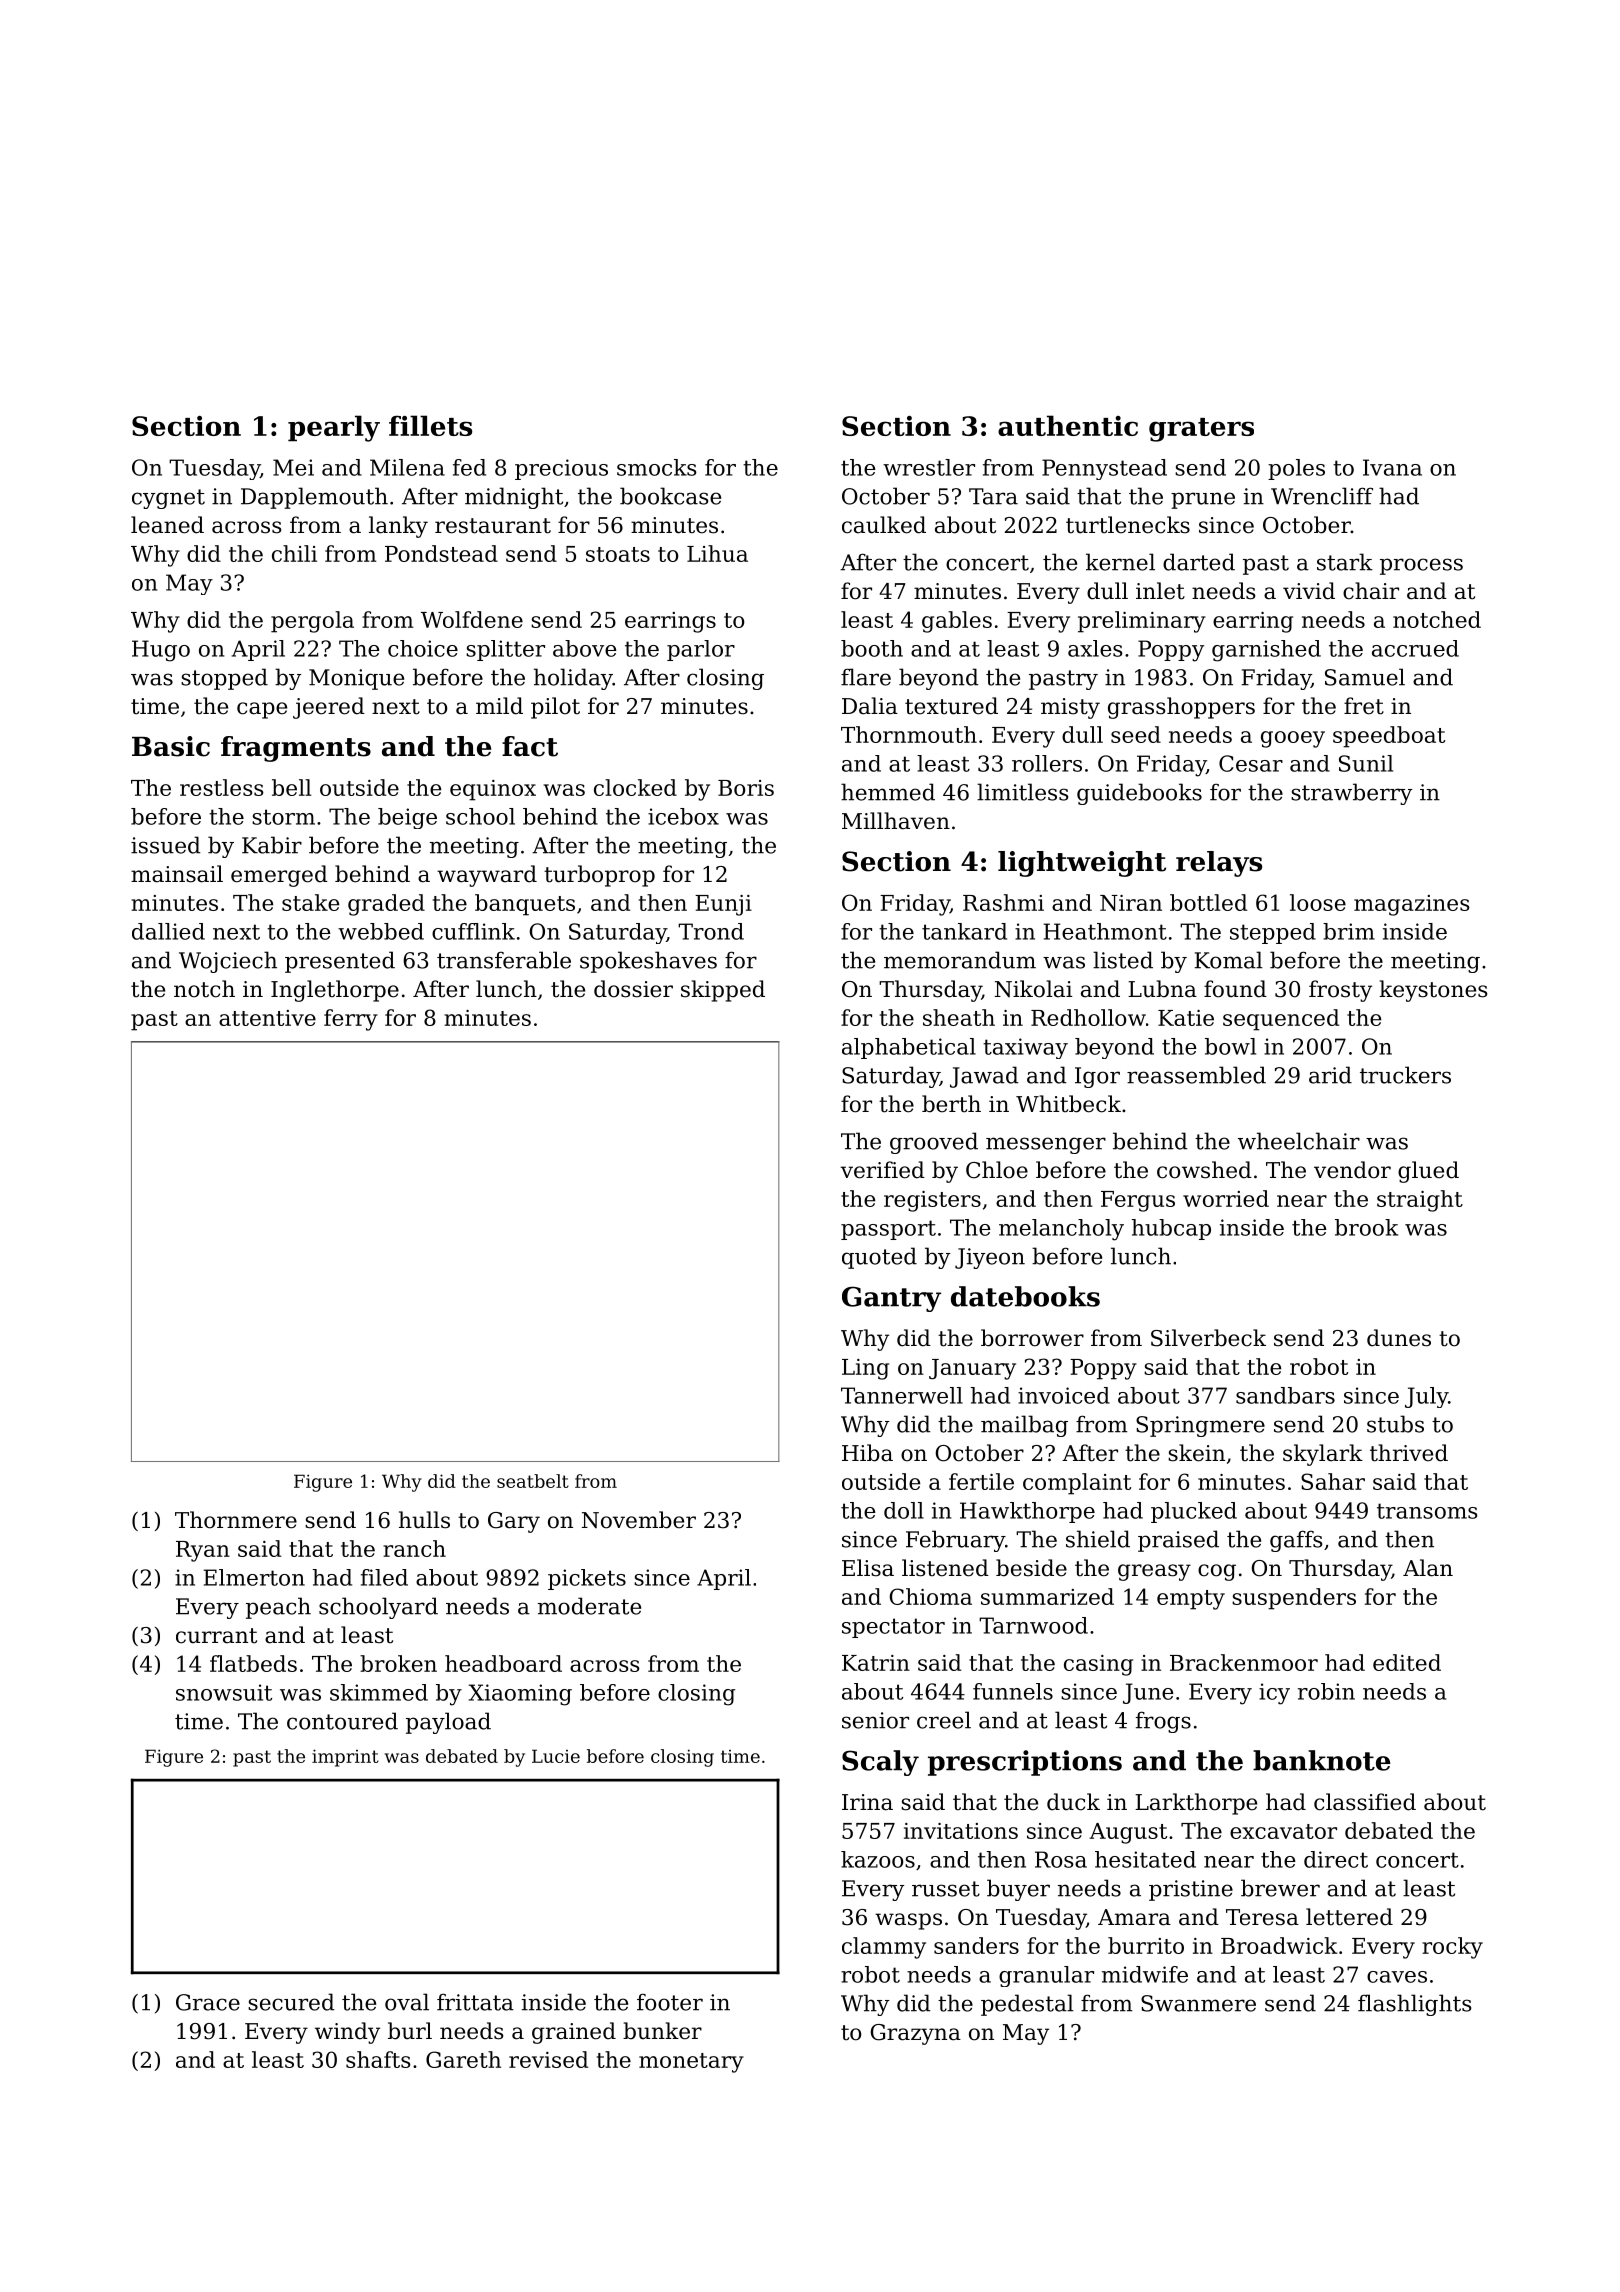  I want to click on alphabetical, so click(909, 1048).
